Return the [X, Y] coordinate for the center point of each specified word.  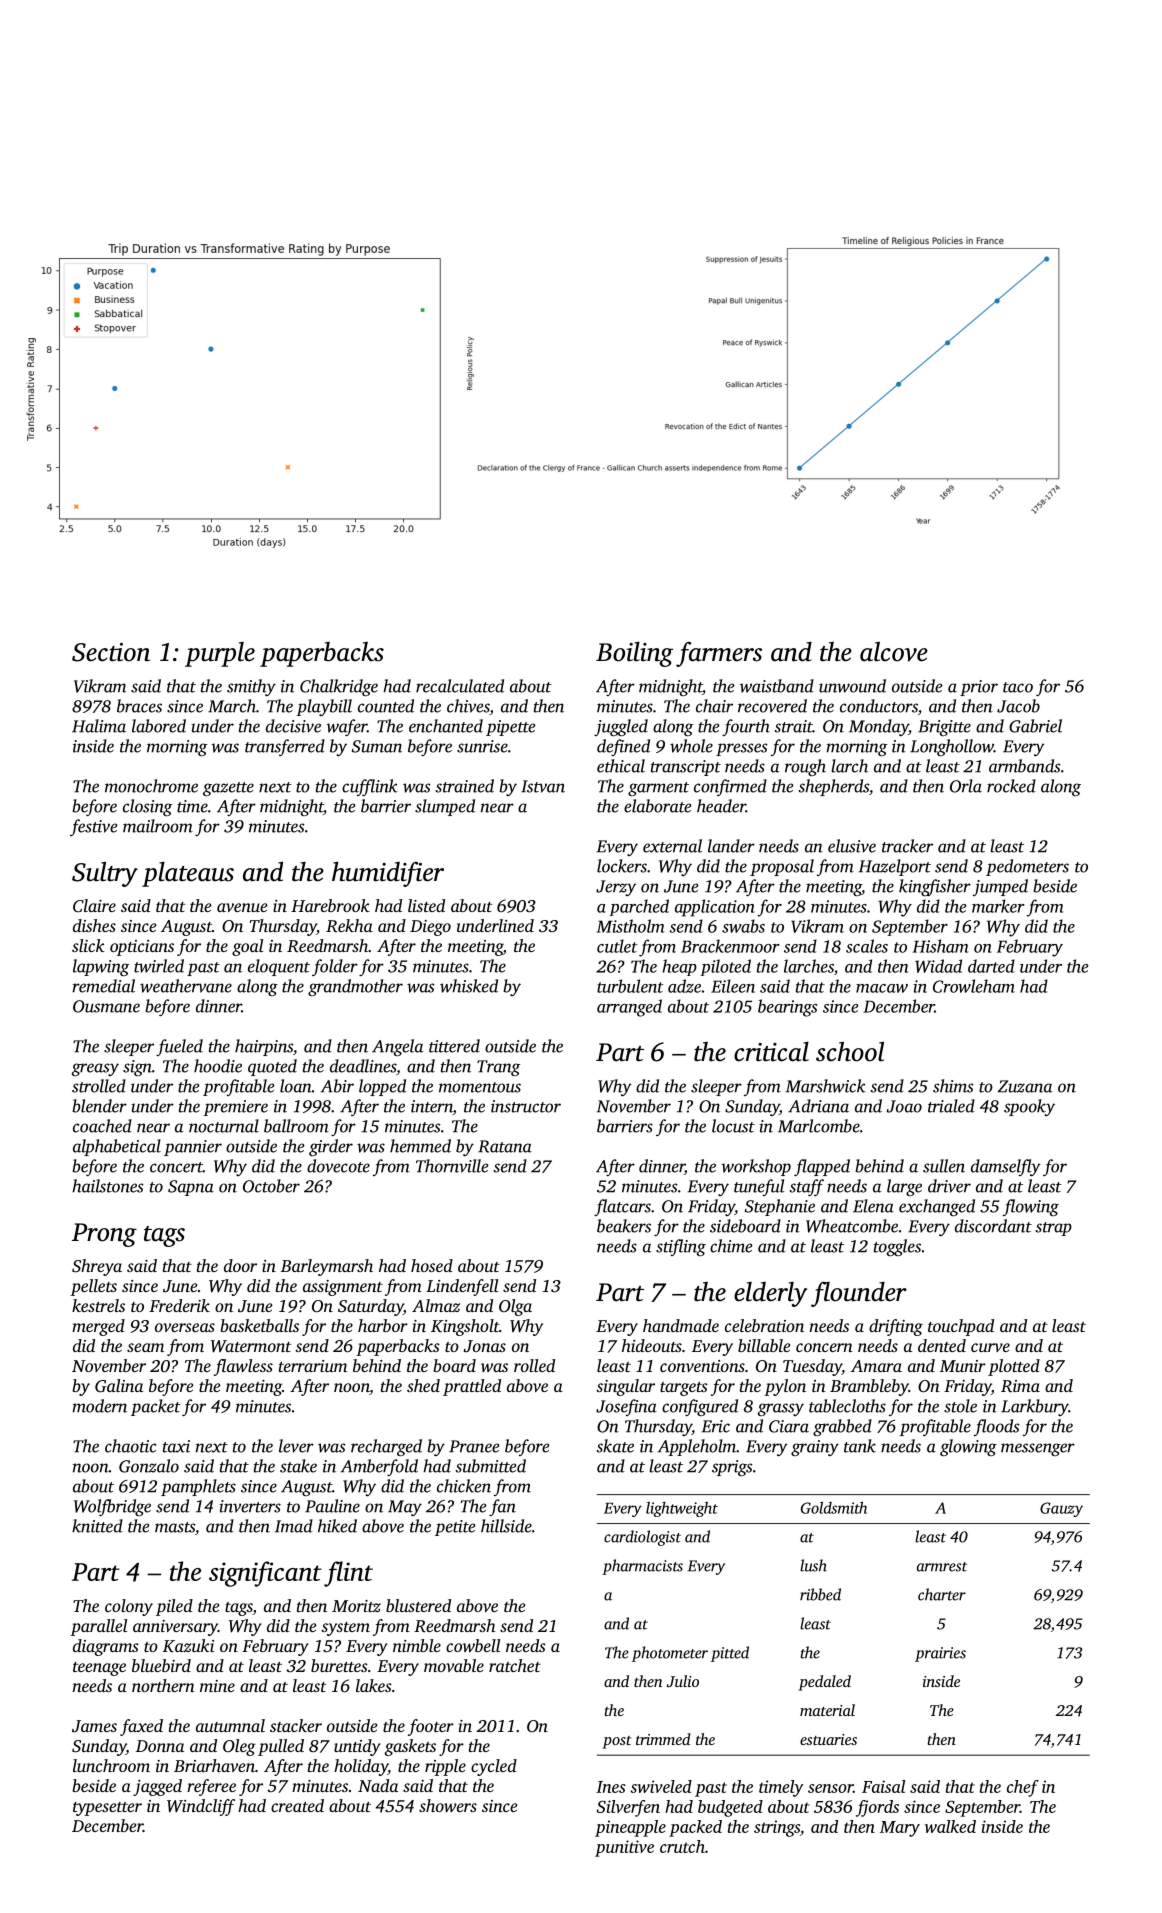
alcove [894, 651]
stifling [681, 1247]
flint [348, 1574]
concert [176, 1167]
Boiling [634, 654]
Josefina [626, 1407]
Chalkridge [339, 687]
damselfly [1006, 1167]
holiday [361, 1767]
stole [960, 1406]
